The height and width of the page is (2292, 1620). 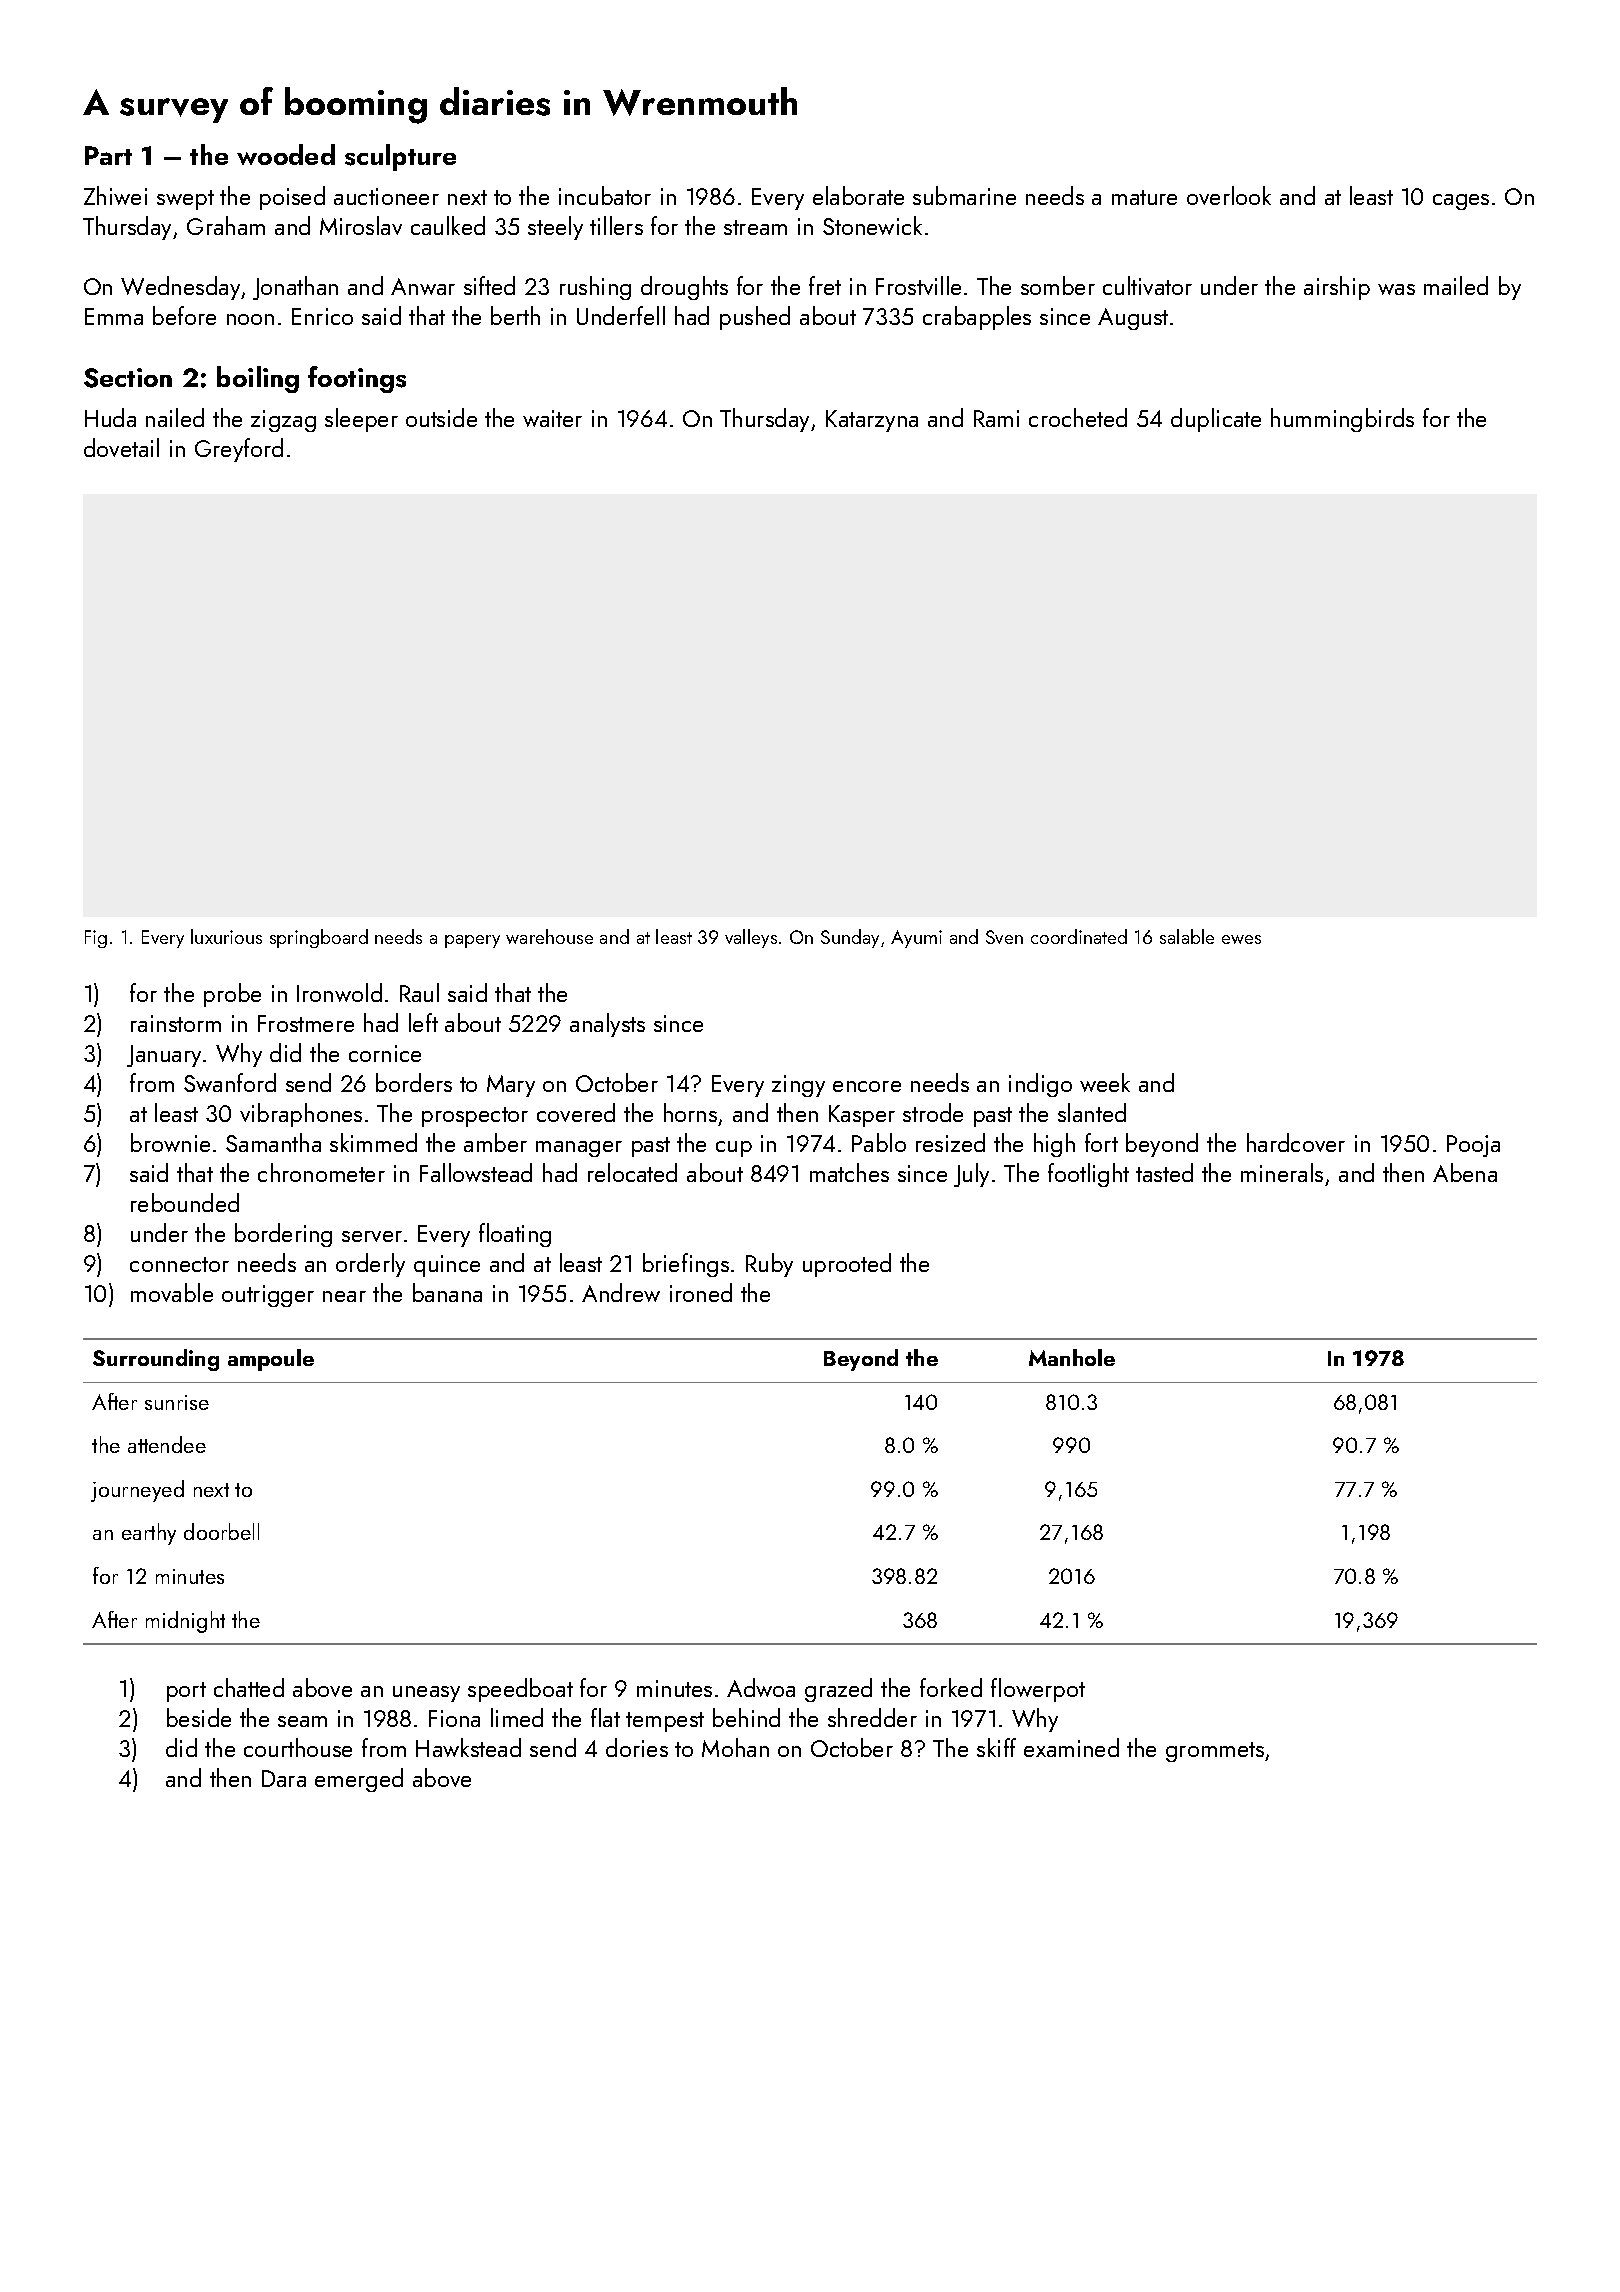 I want to click on Part, so click(x=108, y=155).
